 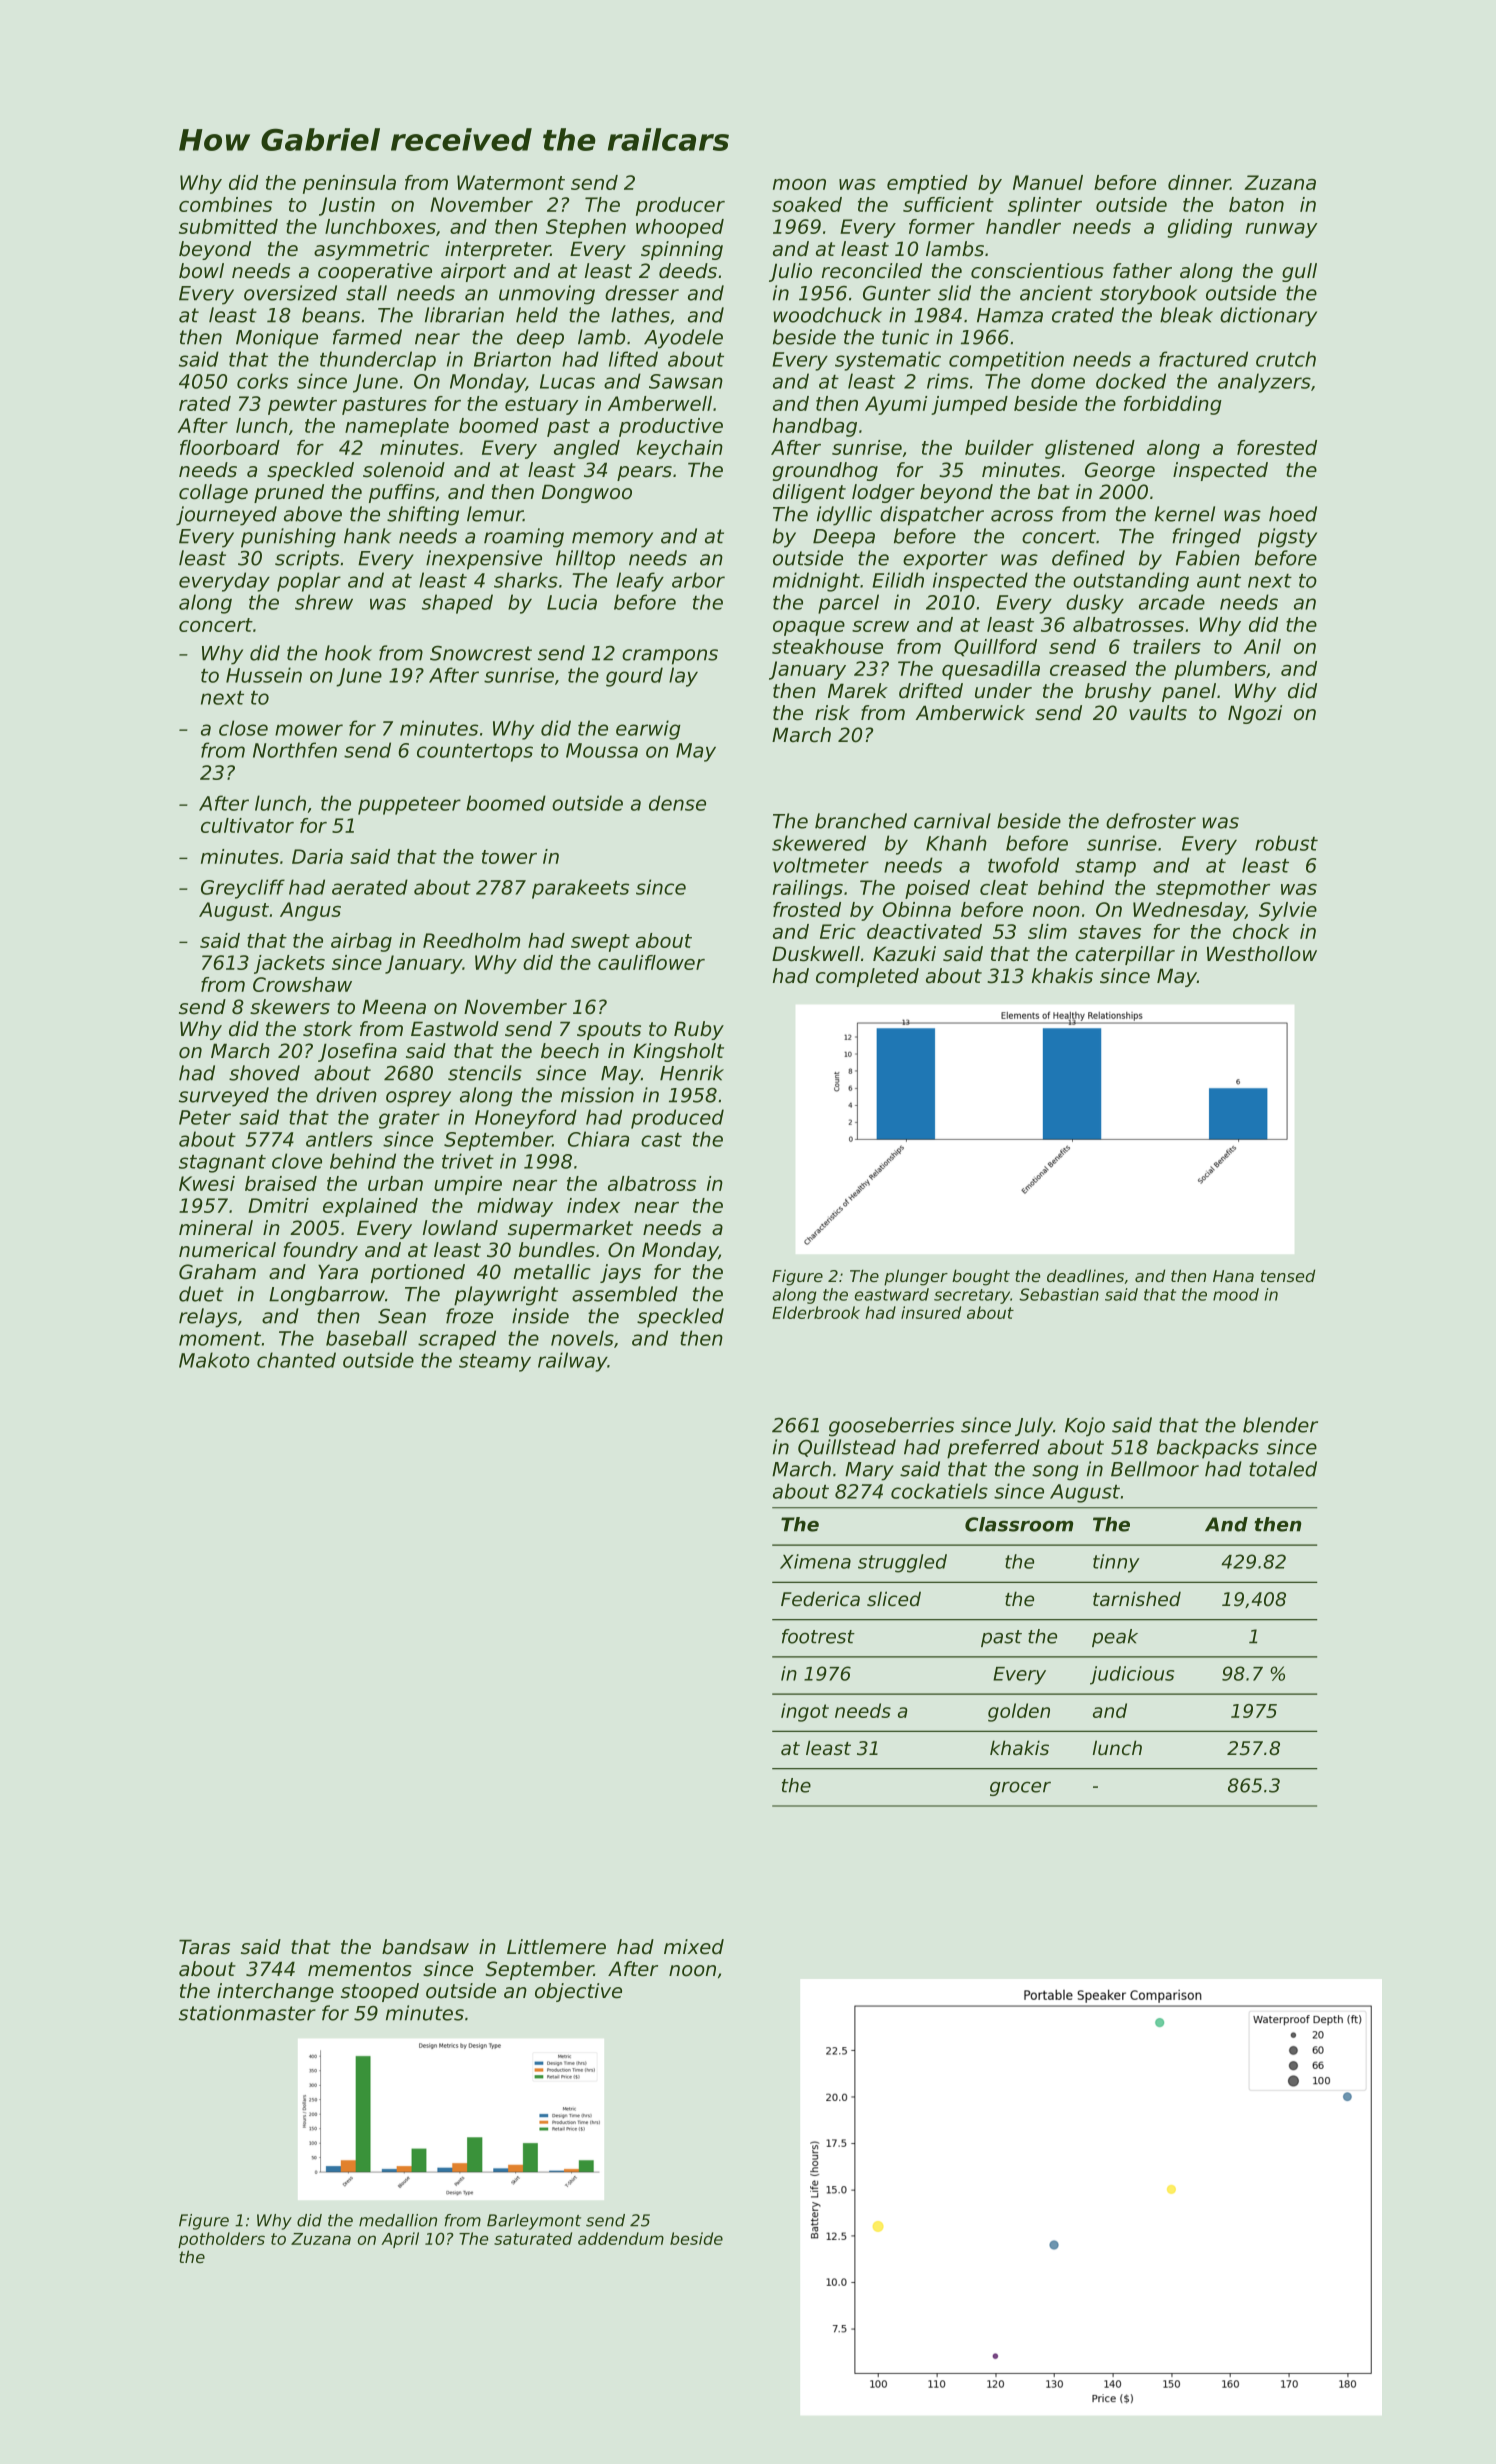 What do you see at coordinates (1125, 955) in the image?
I see `caterpillar` at bounding box center [1125, 955].
